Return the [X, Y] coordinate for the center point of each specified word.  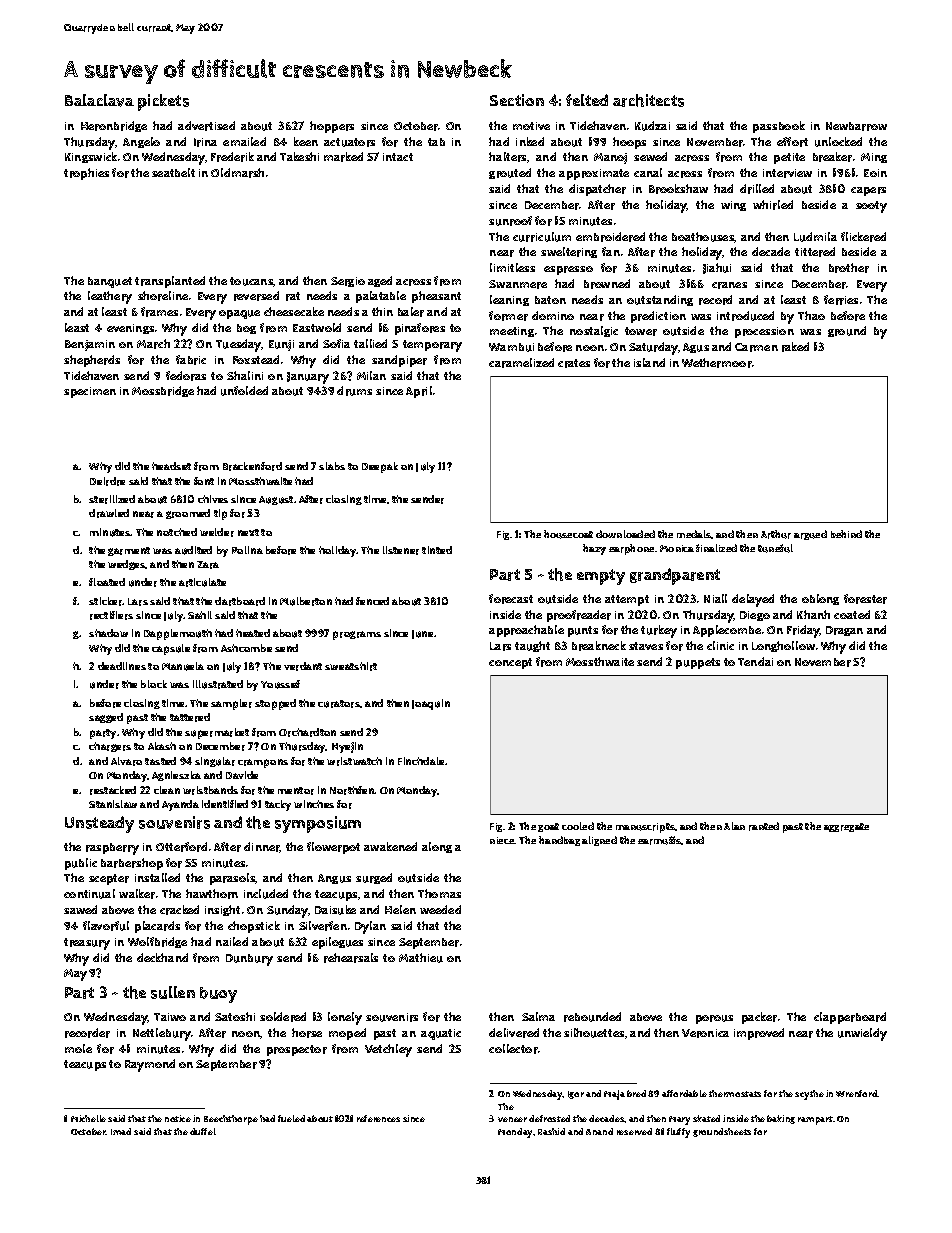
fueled [291, 1118]
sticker [106, 601]
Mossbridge [163, 391]
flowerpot [333, 848]
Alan [734, 826]
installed [157, 877]
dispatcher [597, 190]
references [378, 1118]
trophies [86, 174]
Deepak [380, 467]
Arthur [776, 534]
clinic [720, 645]
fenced [372, 601]
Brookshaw [678, 189]
